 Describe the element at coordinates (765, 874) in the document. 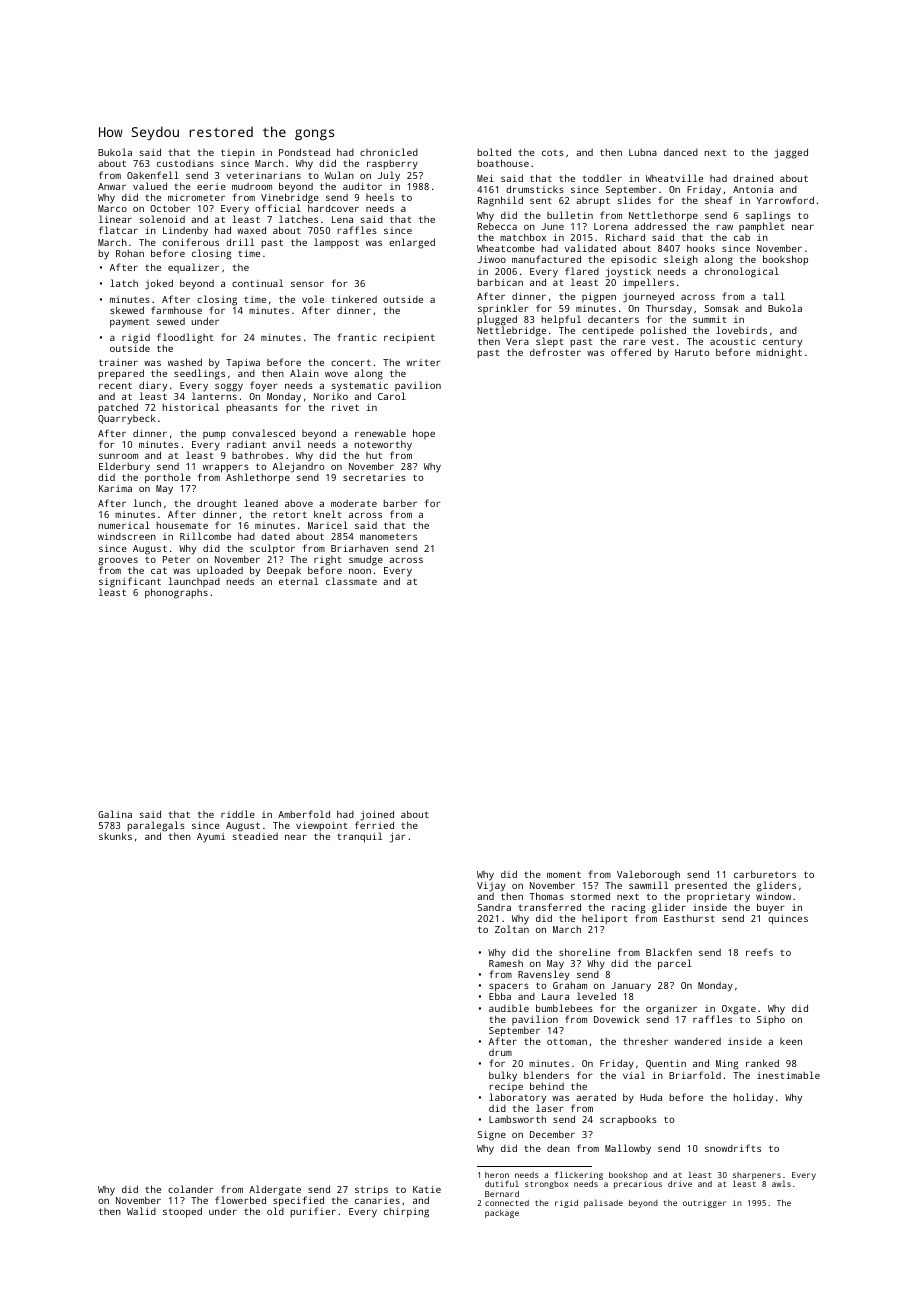

I see `carburetors` at that location.
